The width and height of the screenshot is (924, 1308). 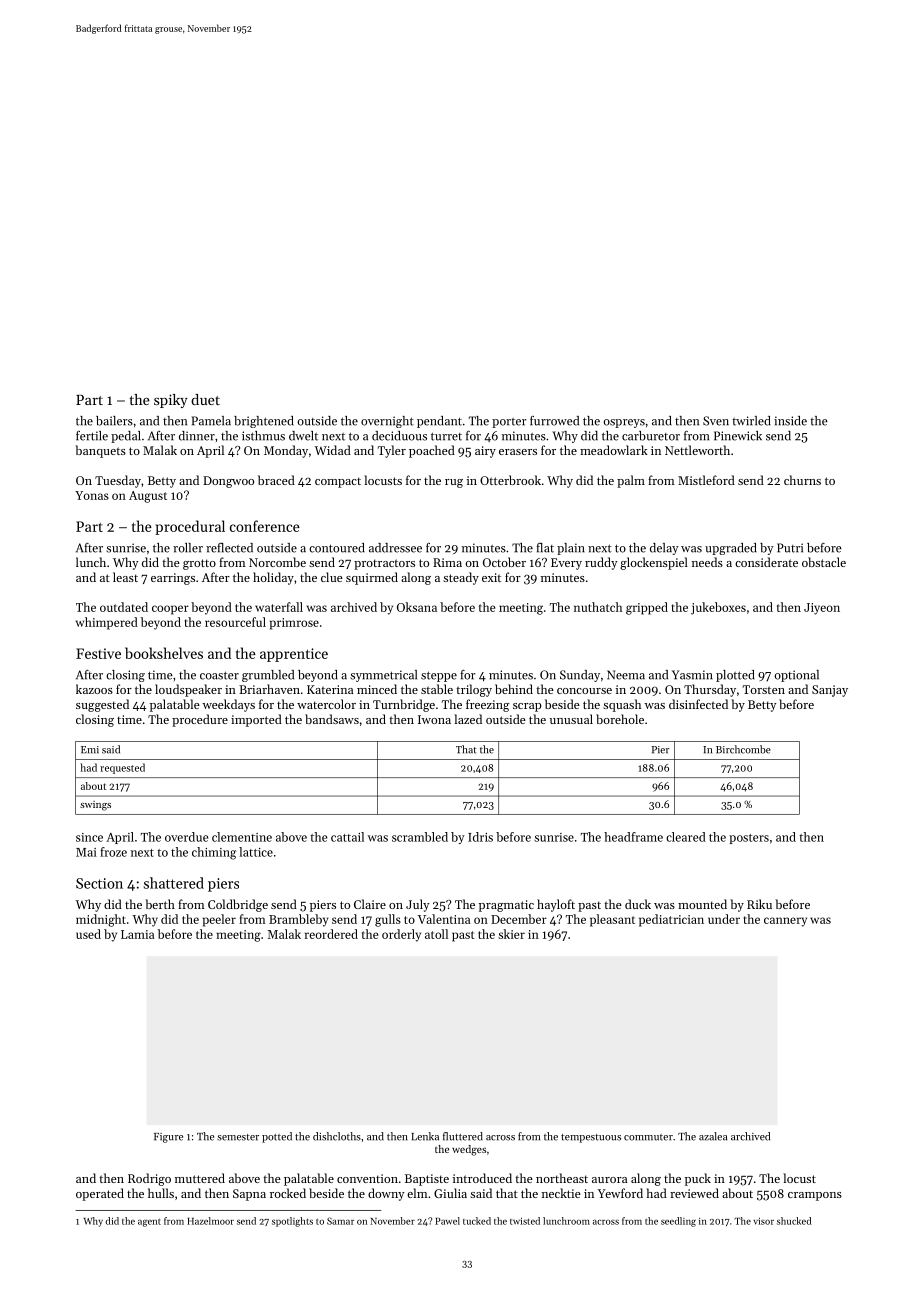 What do you see at coordinates (785, 922) in the screenshot?
I see `cannery` at bounding box center [785, 922].
